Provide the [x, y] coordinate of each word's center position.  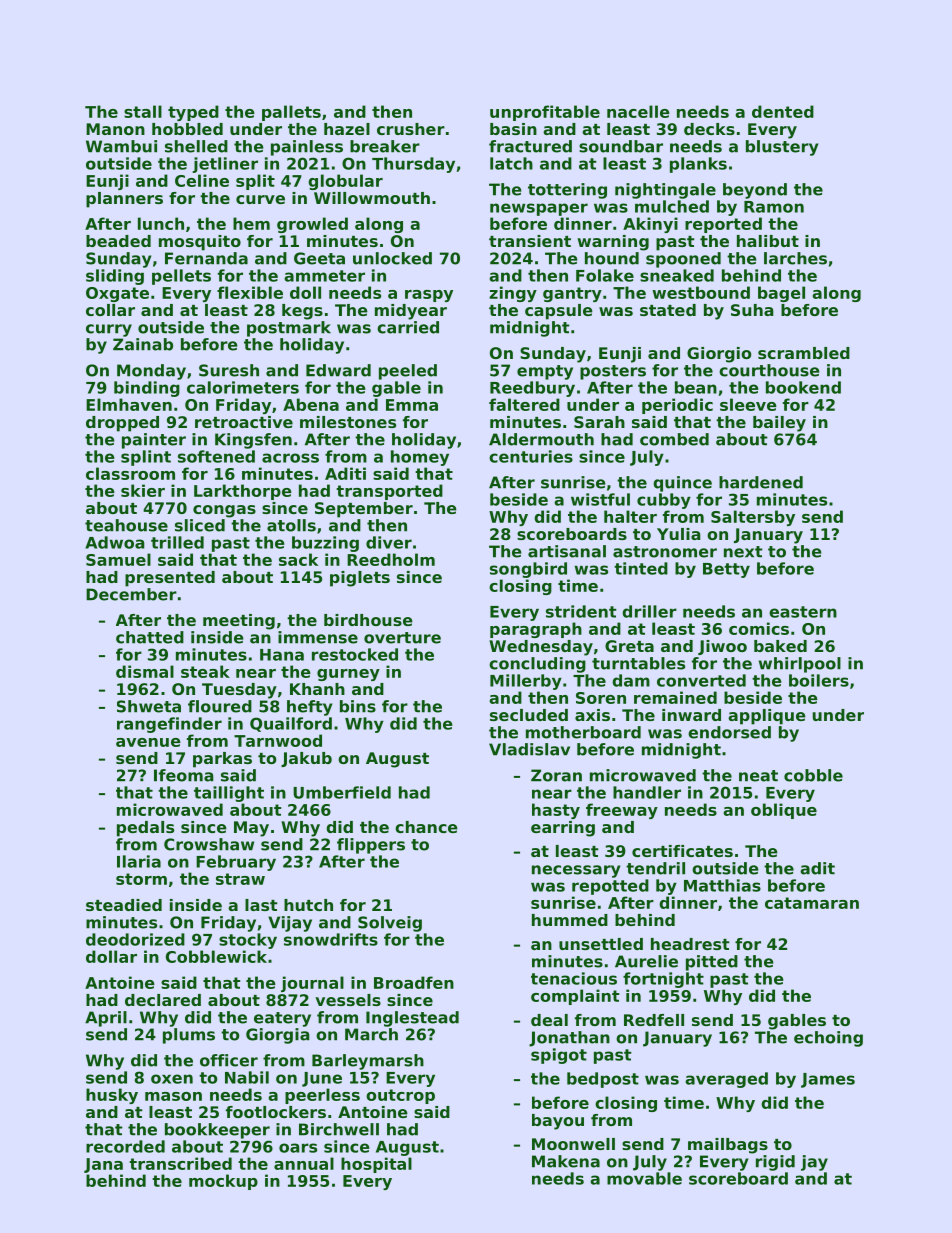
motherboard [583, 732]
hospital [376, 1165]
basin [513, 129]
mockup [223, 1182]
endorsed [729, 732]
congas [224, 511]
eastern [803, 612]
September [364, 510]
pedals [145, 829]
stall [143, 111]
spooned [683, 260]
